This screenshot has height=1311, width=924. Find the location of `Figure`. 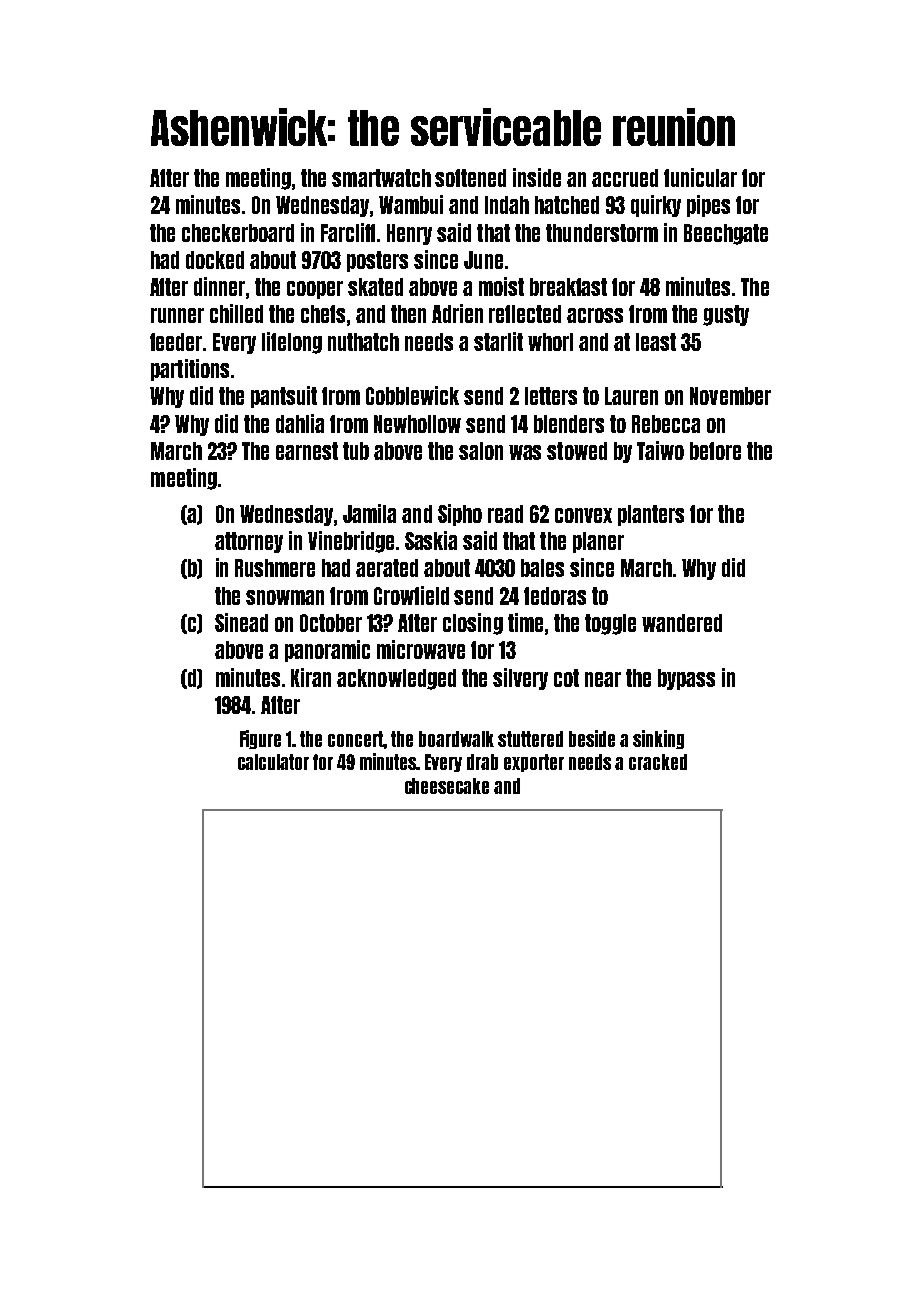

Figure is located at coordinates (260, 739).
